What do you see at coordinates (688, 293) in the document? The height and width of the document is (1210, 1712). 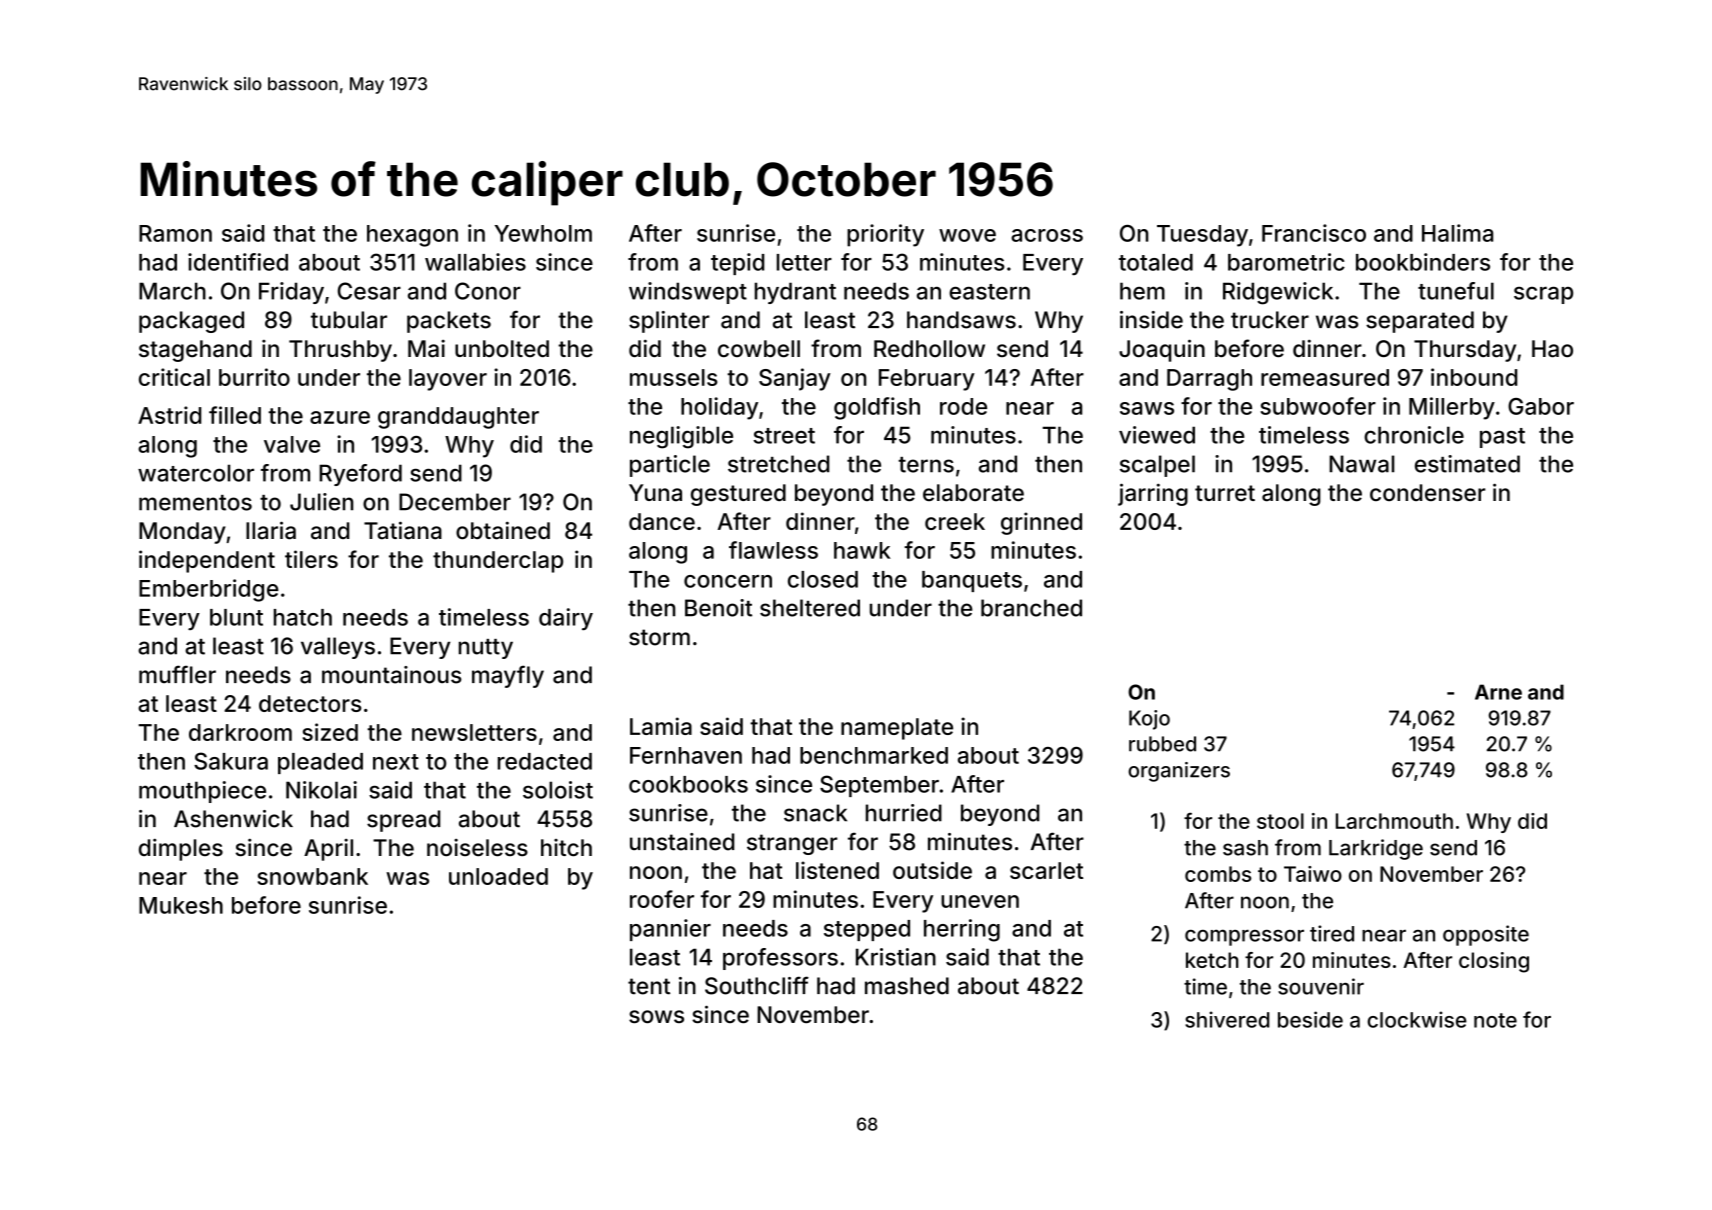 I see `windswept` at bounding box center [688, 293].
